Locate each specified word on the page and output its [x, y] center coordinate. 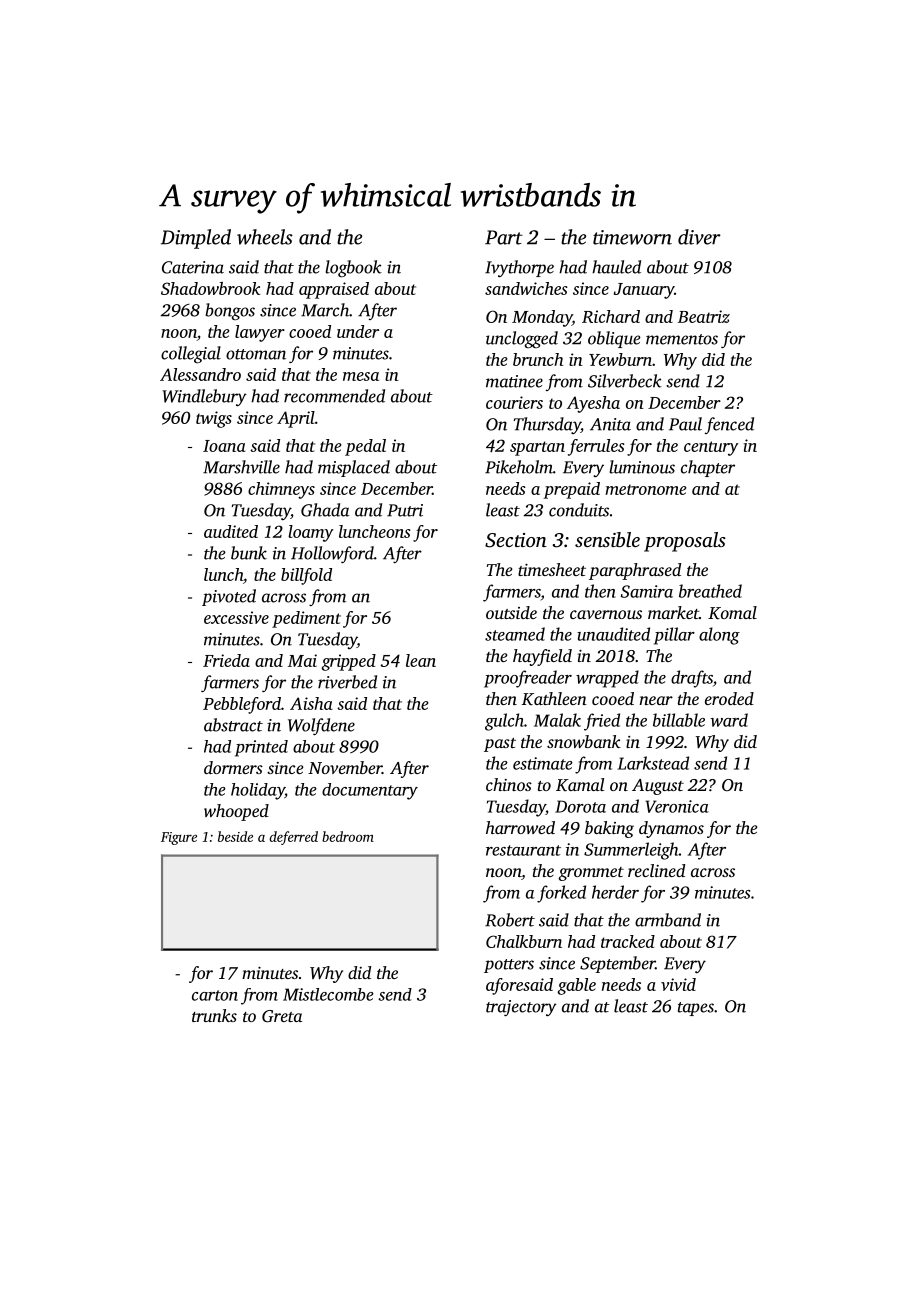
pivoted [229, 597]
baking [609, 829]
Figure [179, 838]
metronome [645, 489]
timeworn [632, 237]
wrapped [607, 679]
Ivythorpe [519, 269]
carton [215, 995]
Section [516, 540]
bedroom [348, 836]
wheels [265, 237]
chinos [509, 784]
